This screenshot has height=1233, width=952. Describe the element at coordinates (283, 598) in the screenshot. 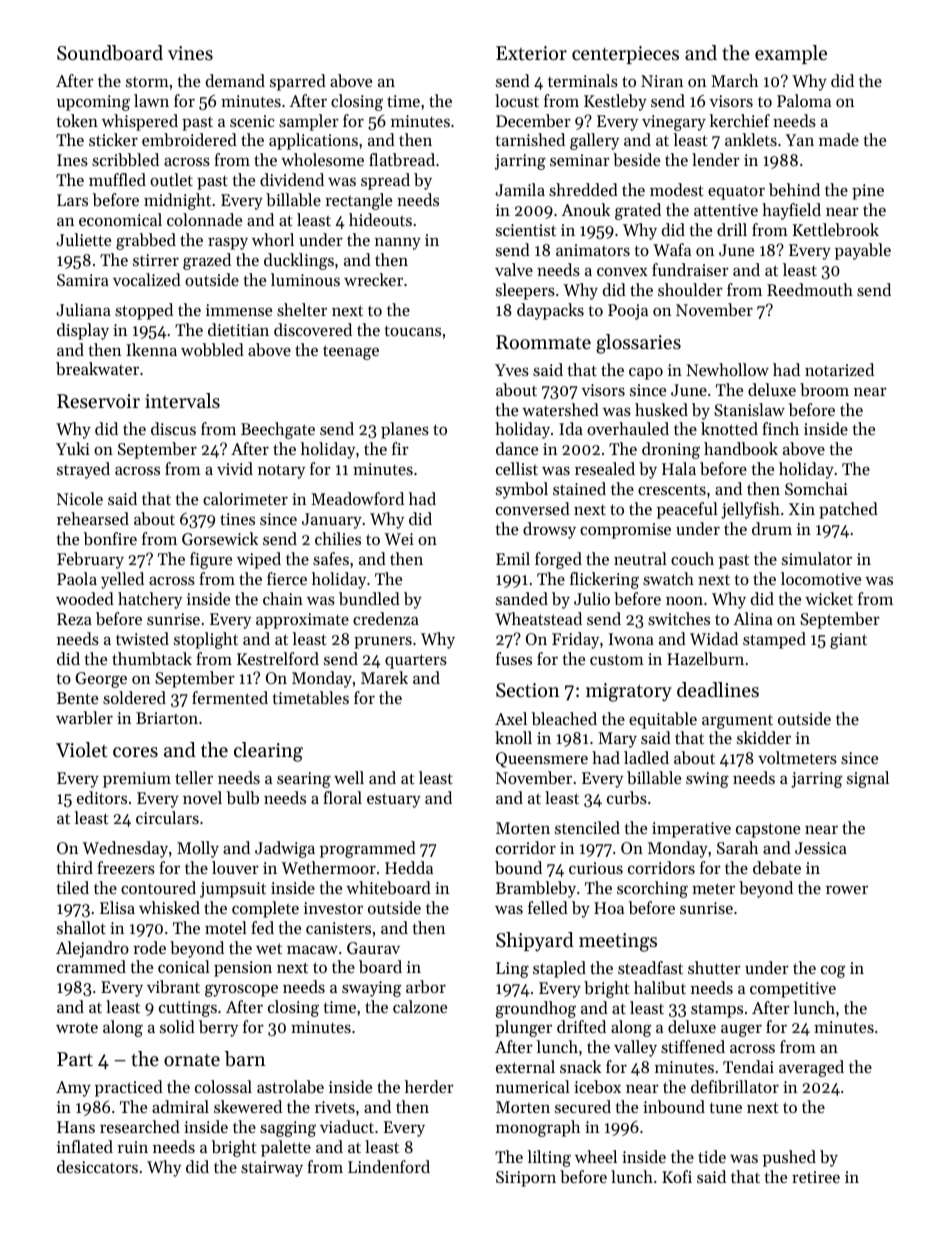

I see `chain` at that location.
